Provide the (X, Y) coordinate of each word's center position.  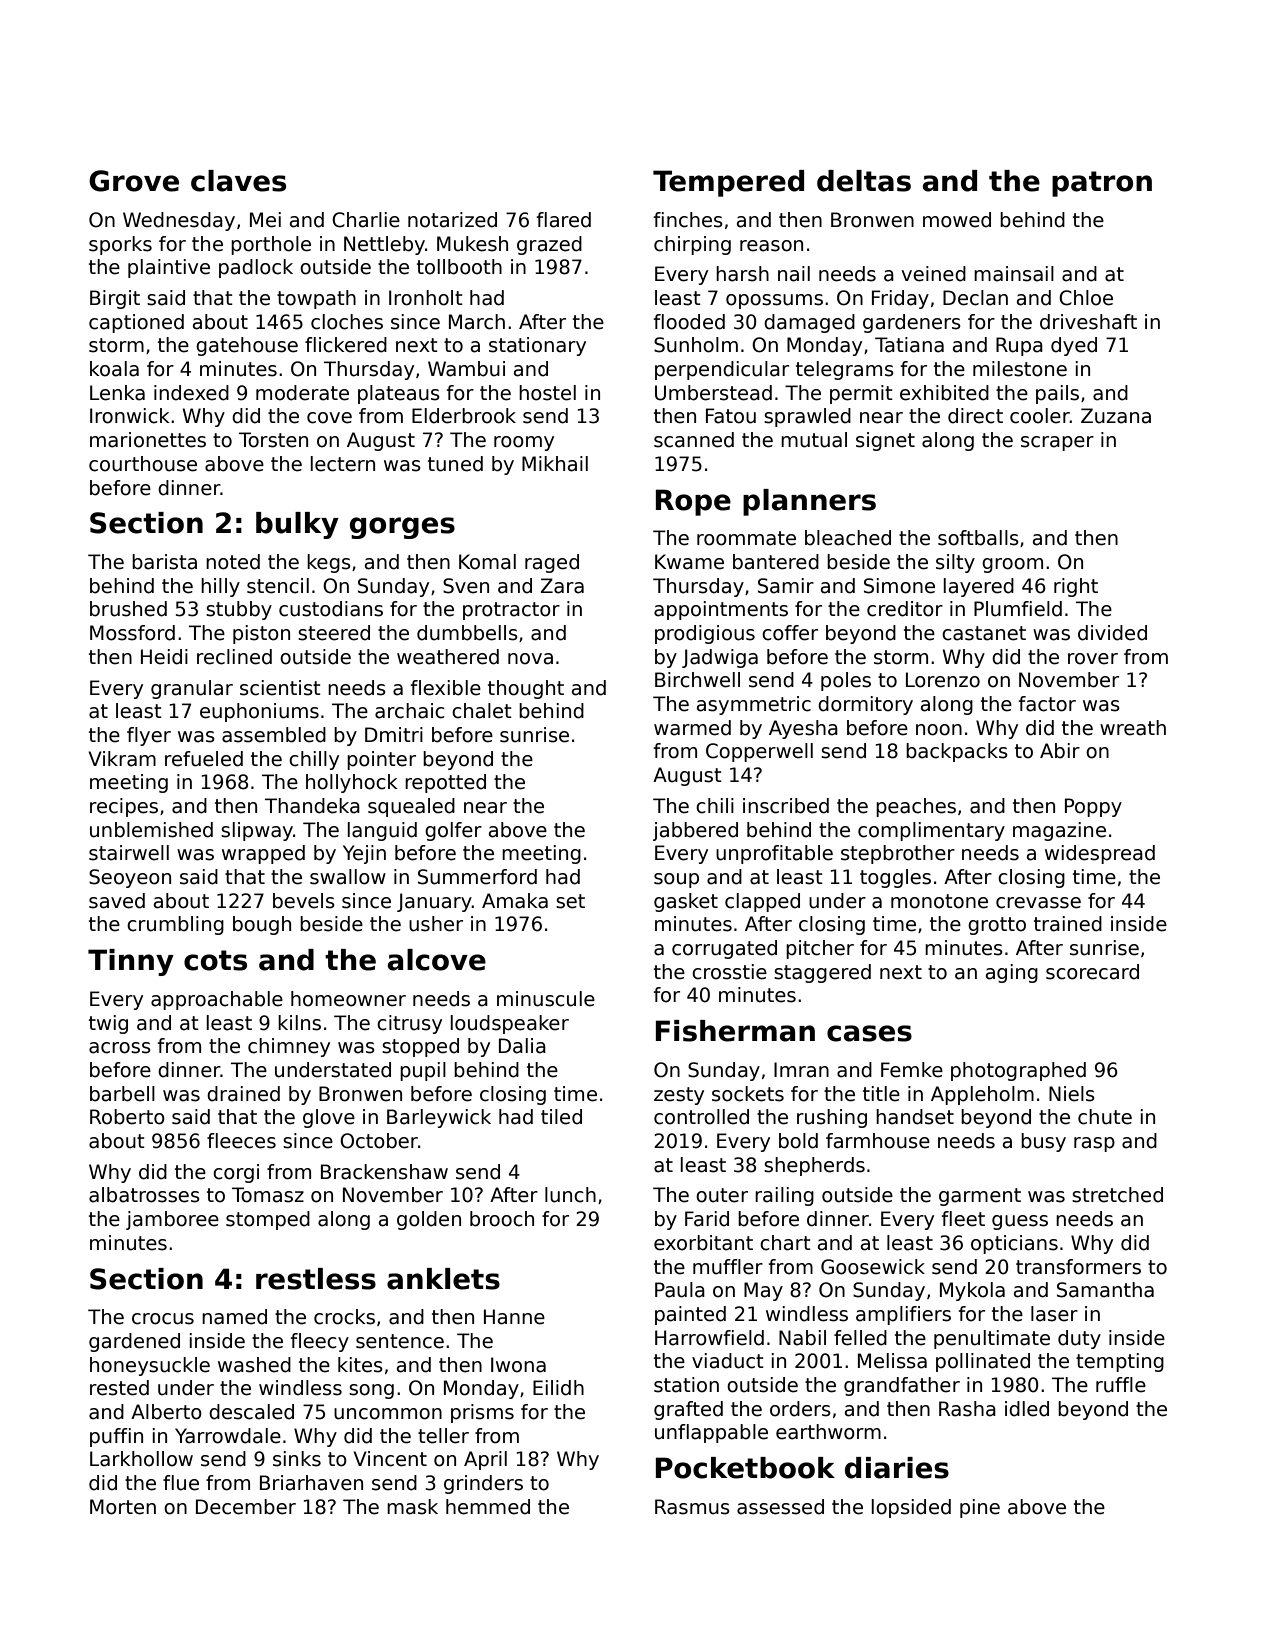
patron (1102, 184)
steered (334, 633)
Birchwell (697, 680)
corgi (236, 1173)
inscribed (786, 806)
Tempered (728, 183)
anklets (443, 1279)
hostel (547, 393)
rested (119, 1388)
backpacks (957, 752)
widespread (1100, 854)
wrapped (263, 854)
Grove (134, 181)
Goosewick (873, 1267)
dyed (1074, 346)
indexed (191, 393)
